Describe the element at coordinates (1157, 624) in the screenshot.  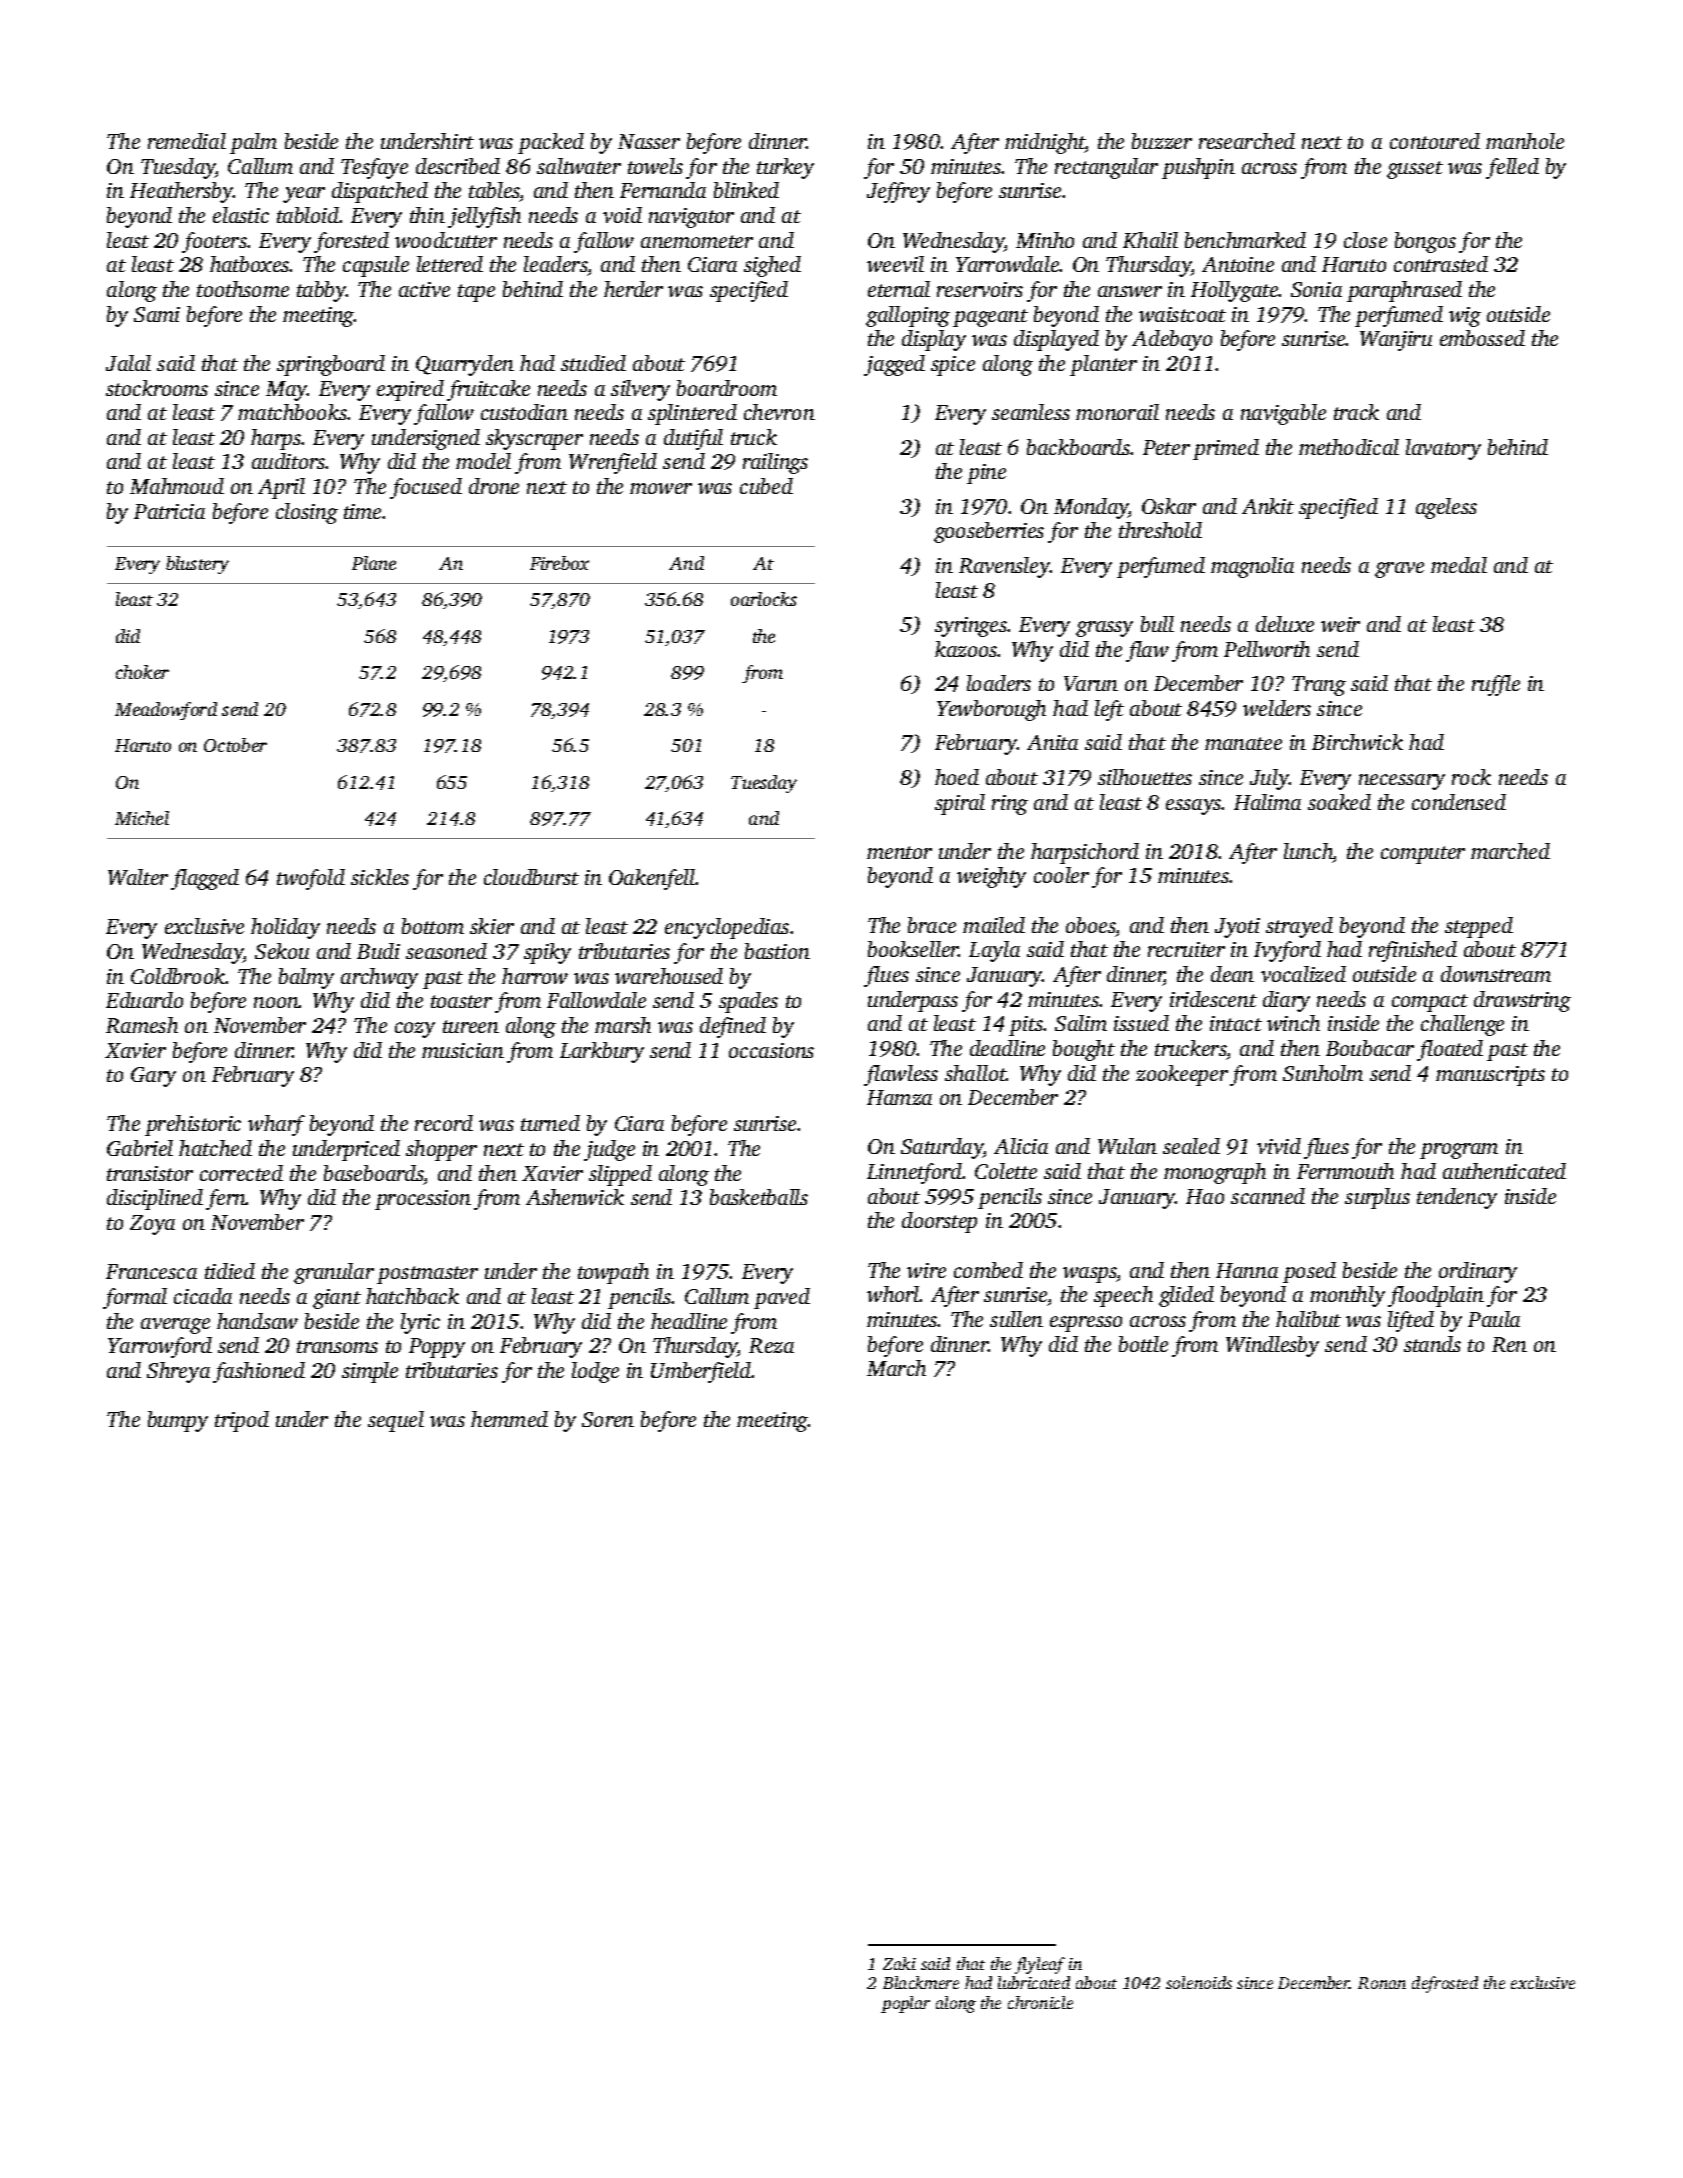
I see `bull` at that location.
